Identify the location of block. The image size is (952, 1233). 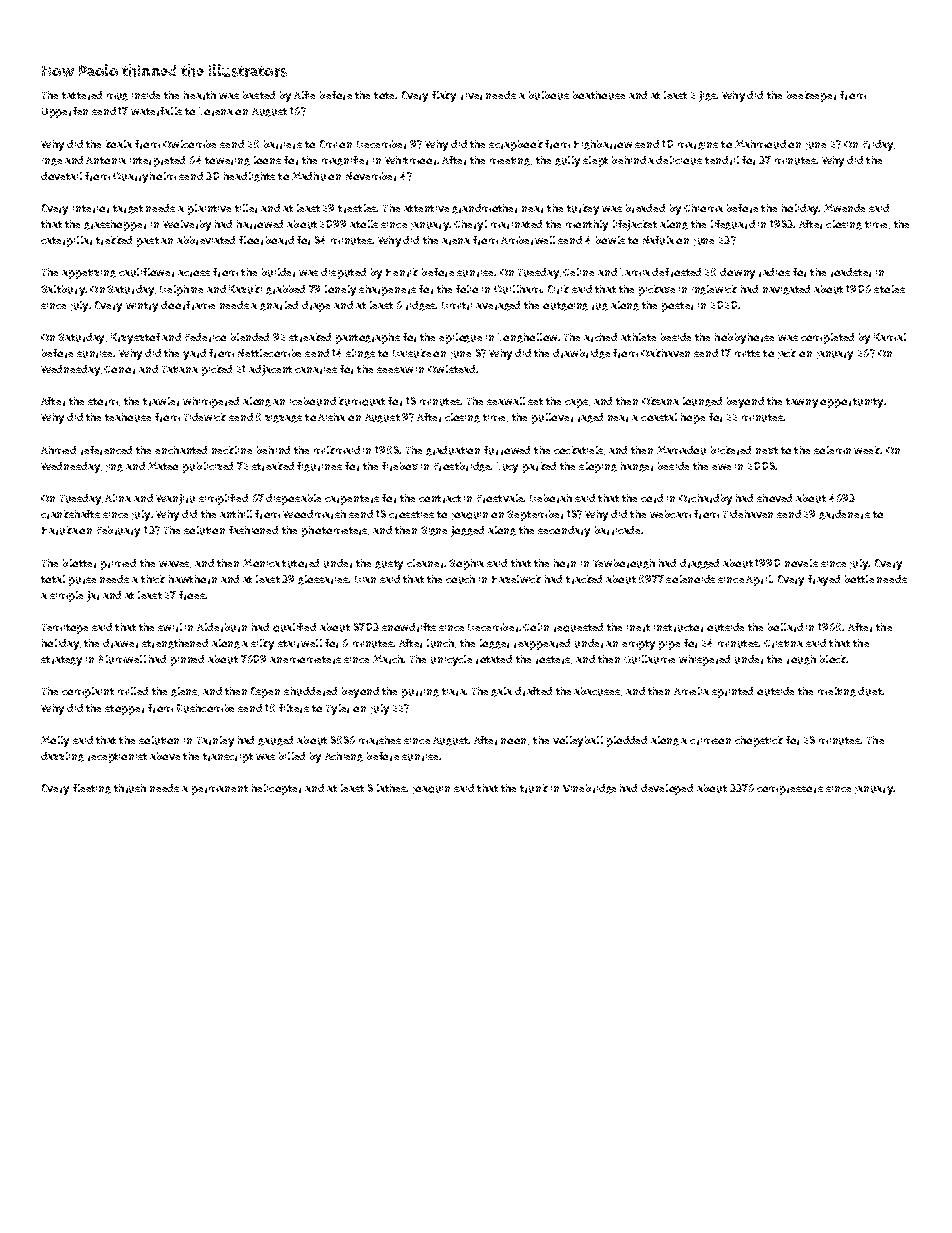
(833, 659).
